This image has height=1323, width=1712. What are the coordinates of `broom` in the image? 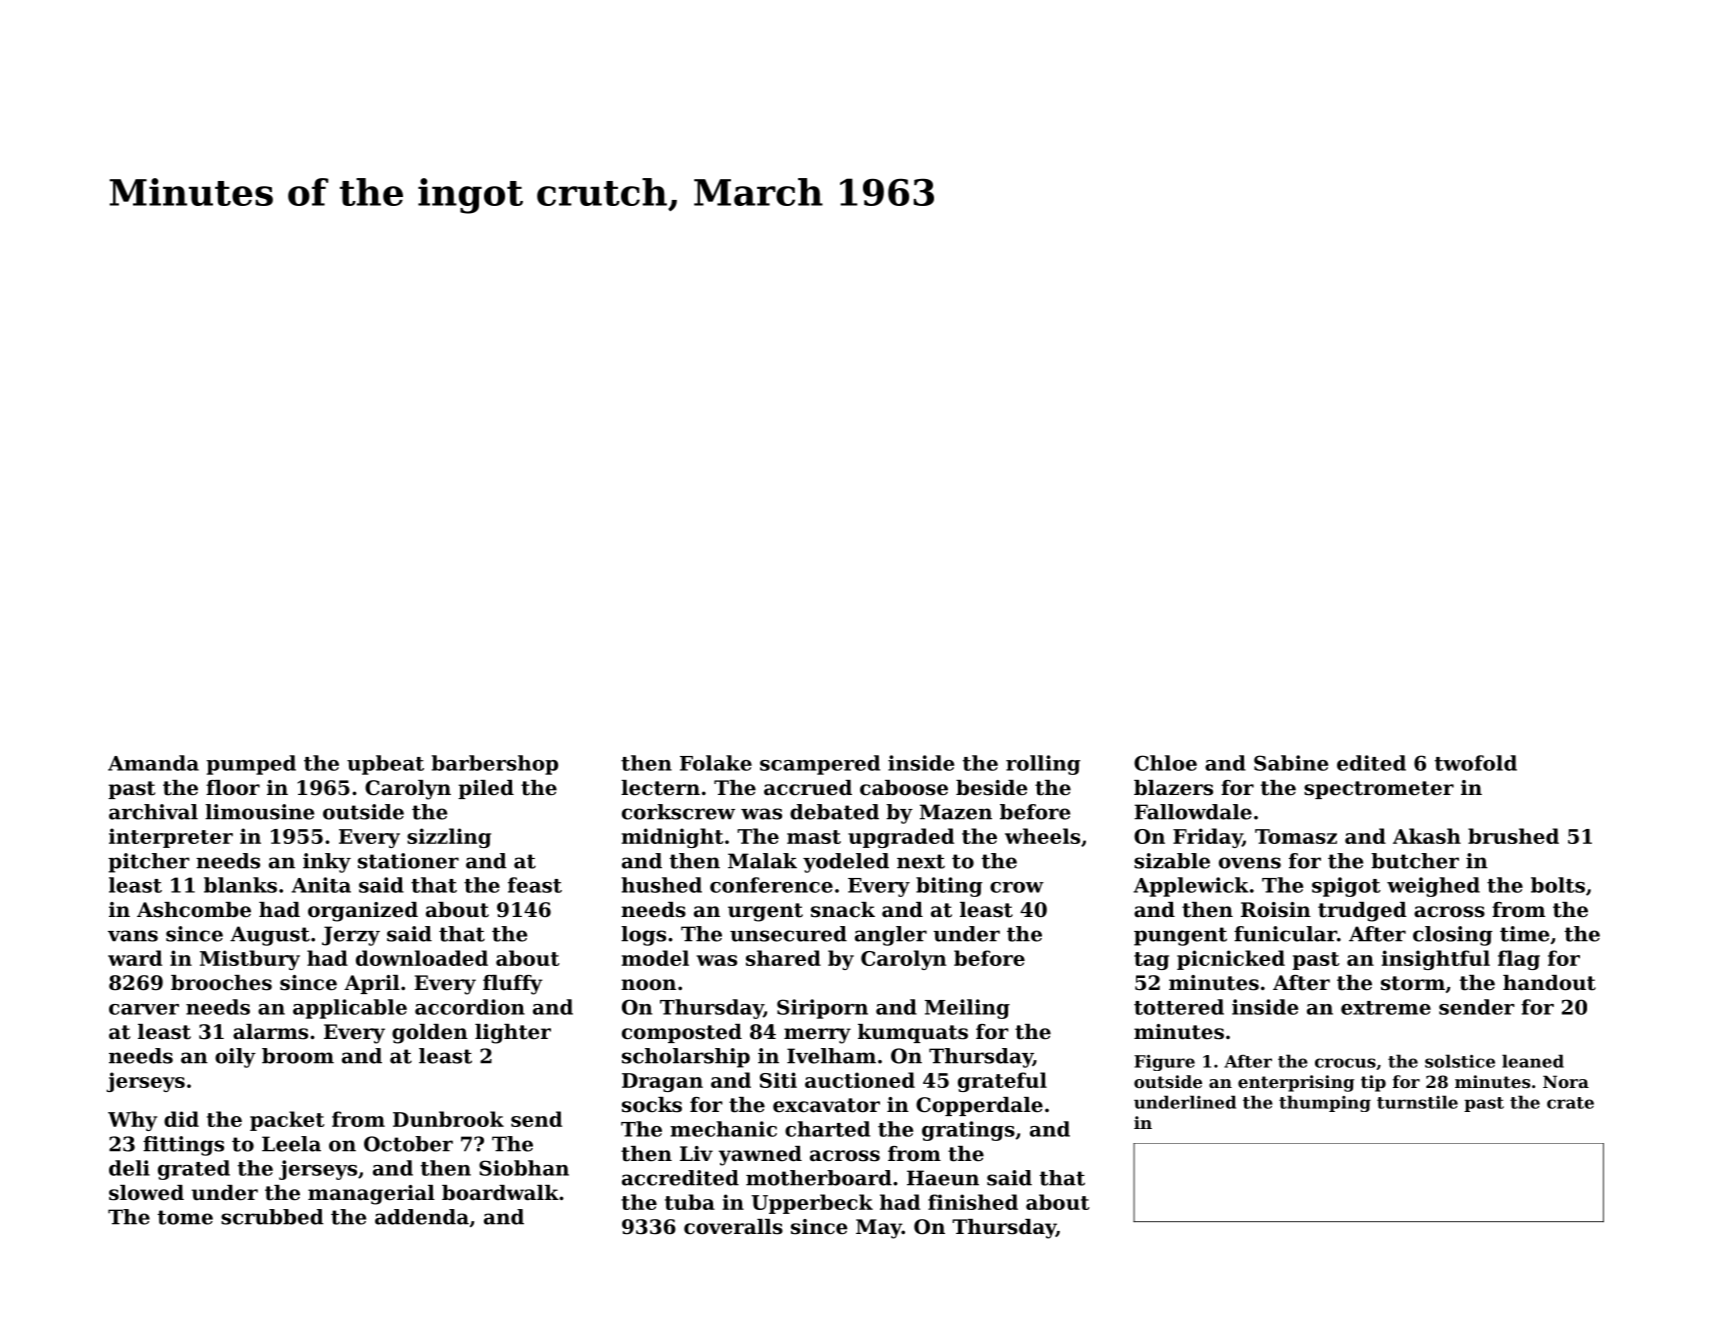 It's located at (298, 1056).
